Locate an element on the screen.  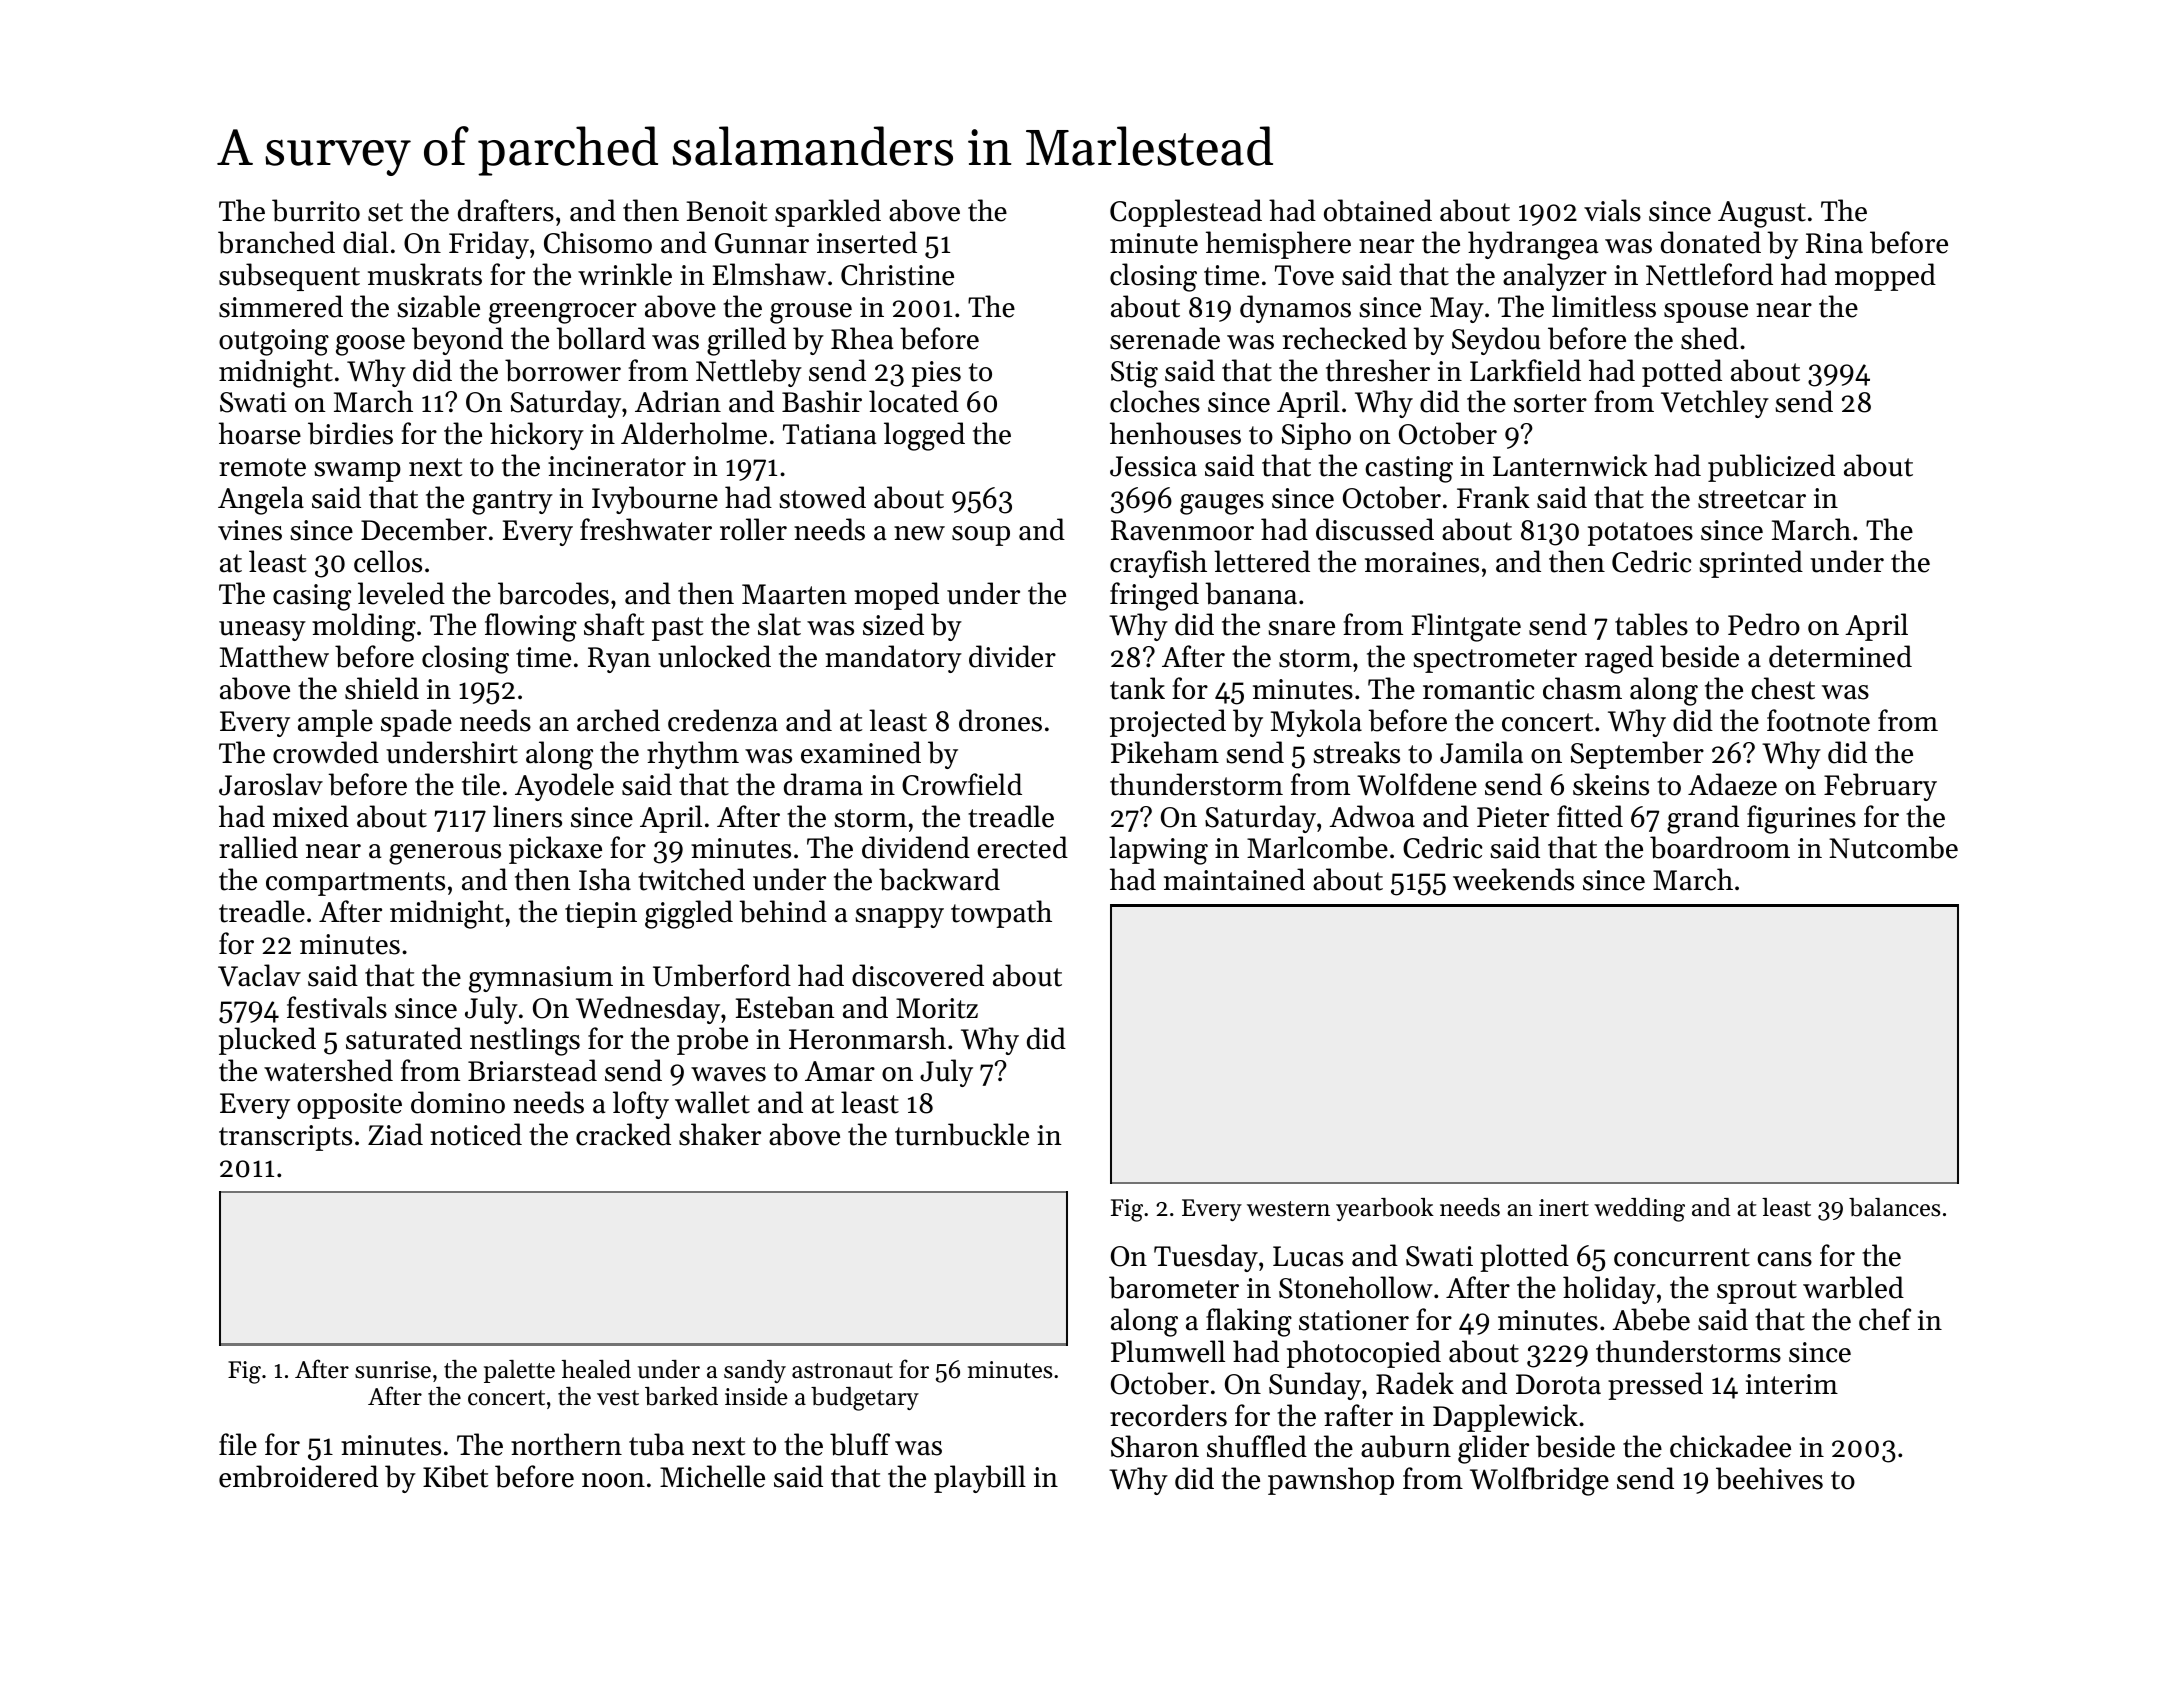
inserted is located at coordinates (867, 242).
